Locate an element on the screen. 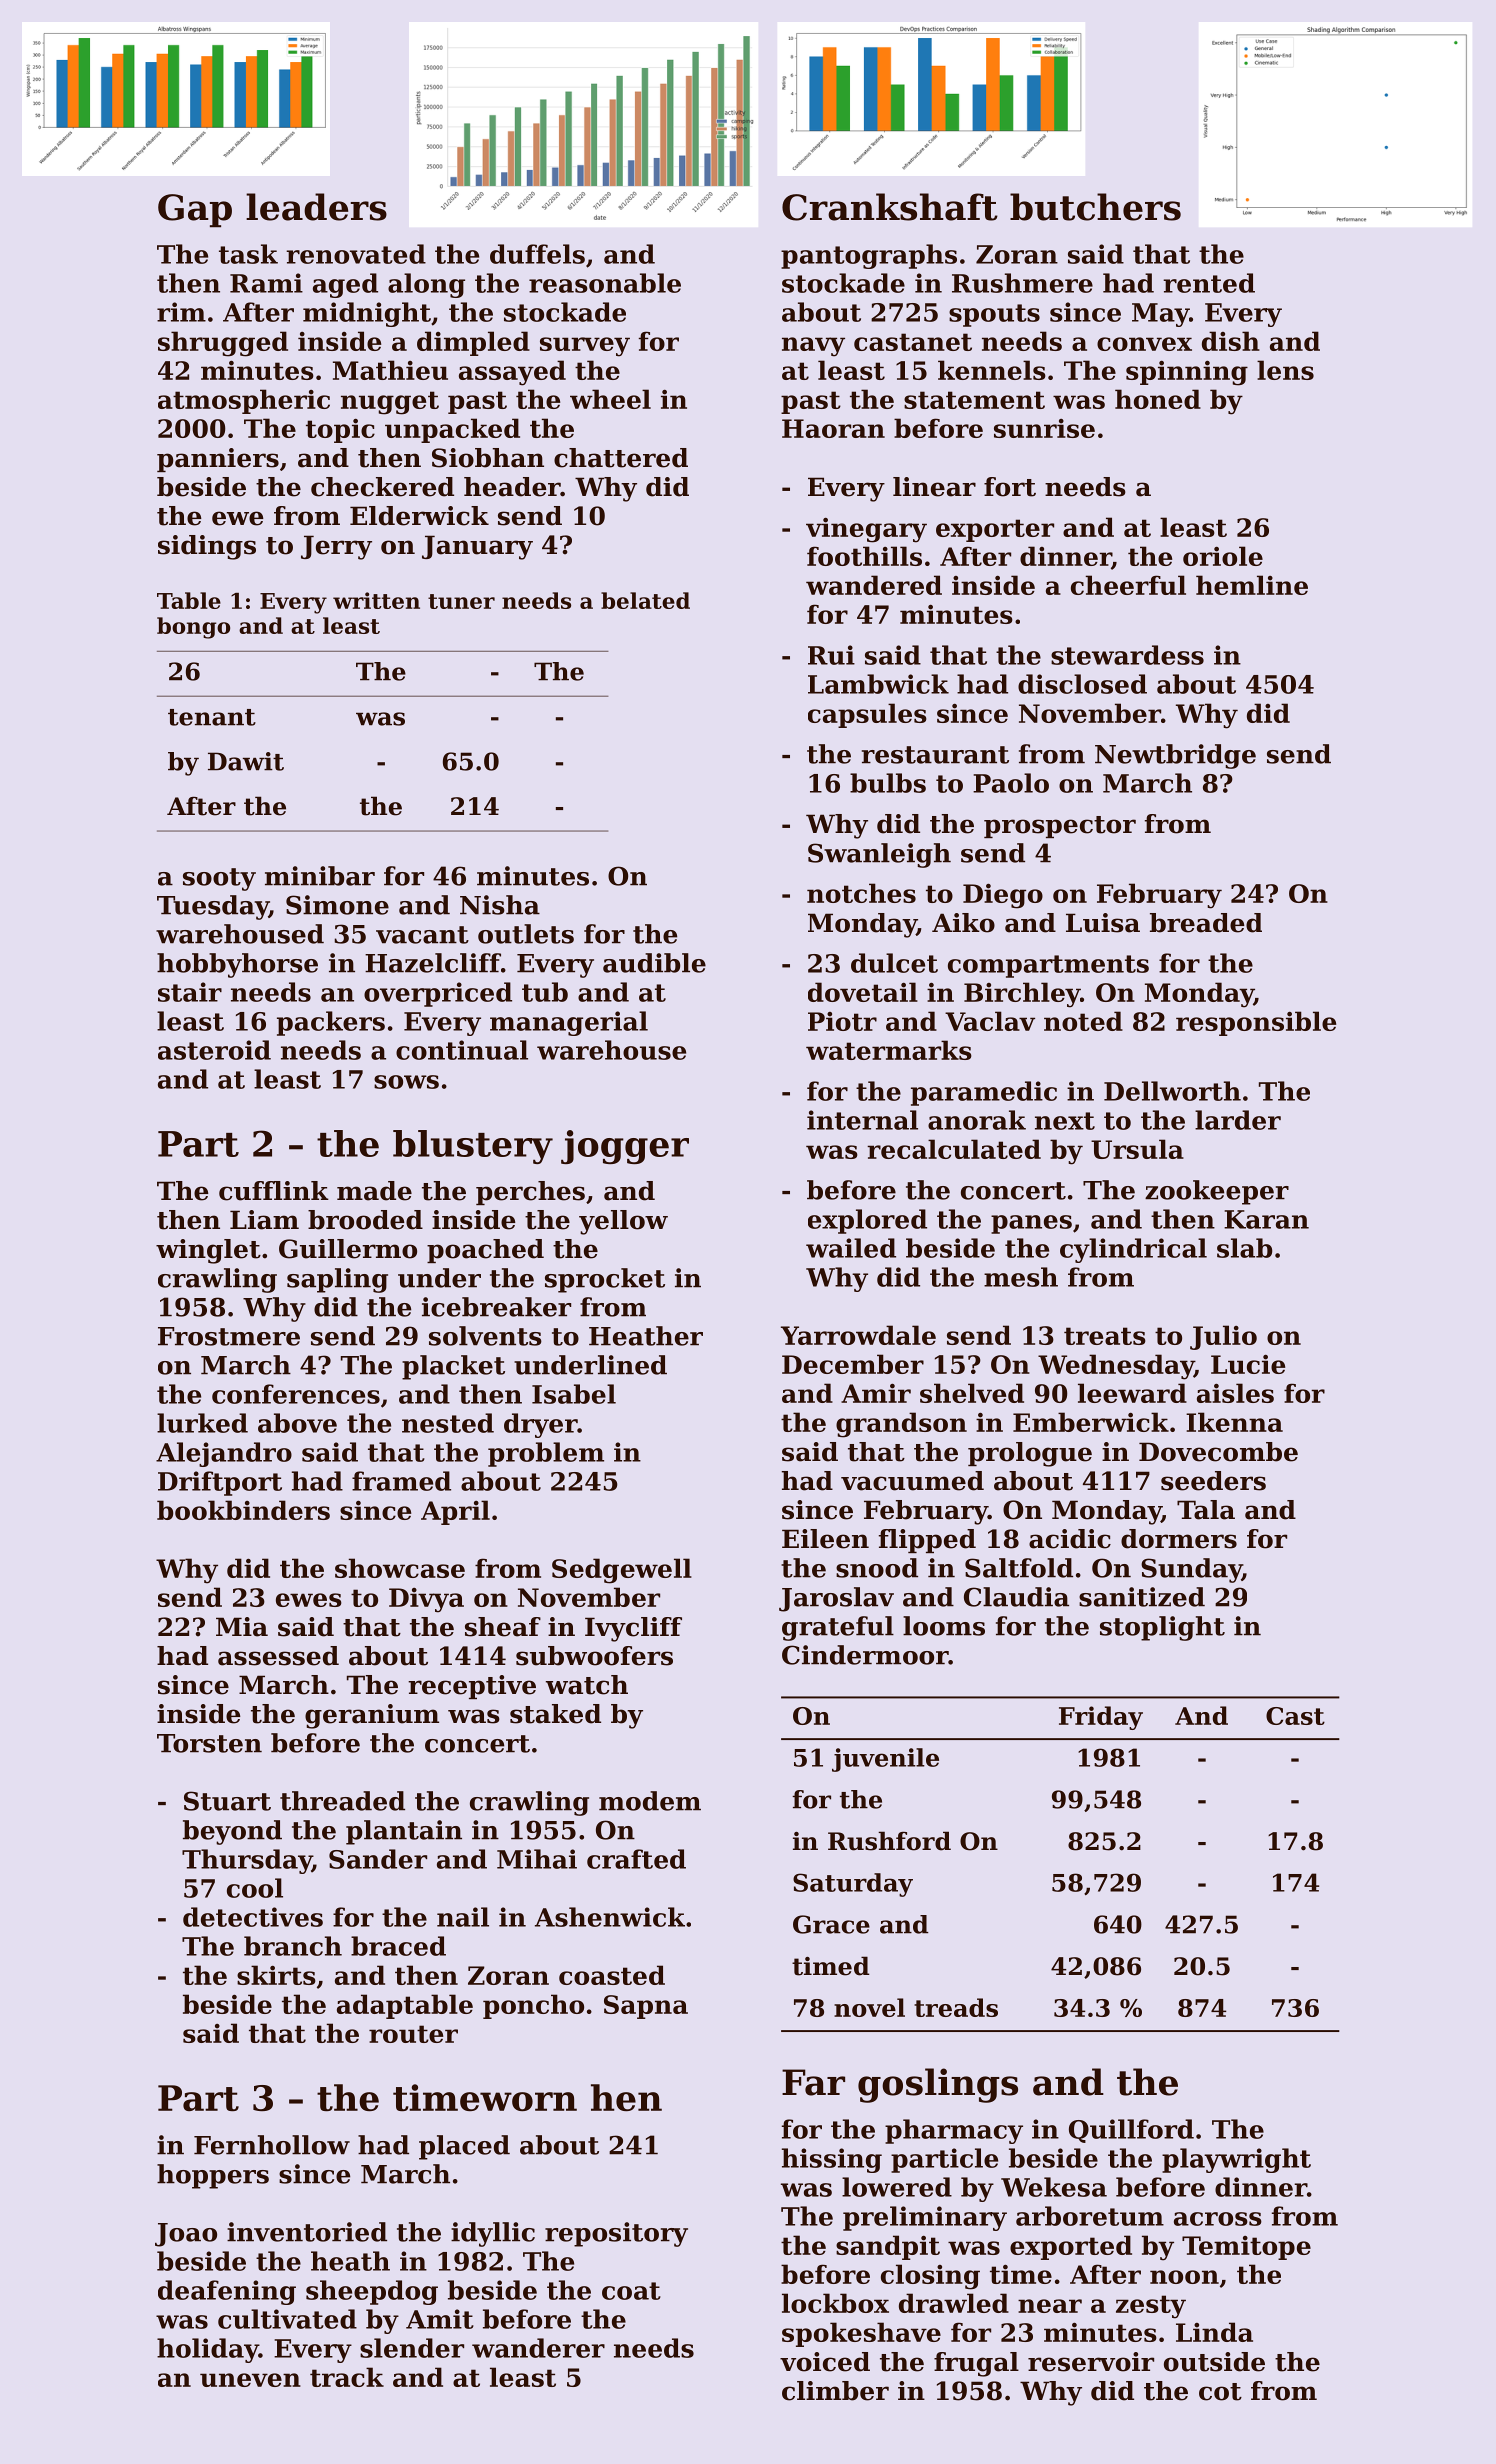  lens is located at coordinates (1285, 370).
